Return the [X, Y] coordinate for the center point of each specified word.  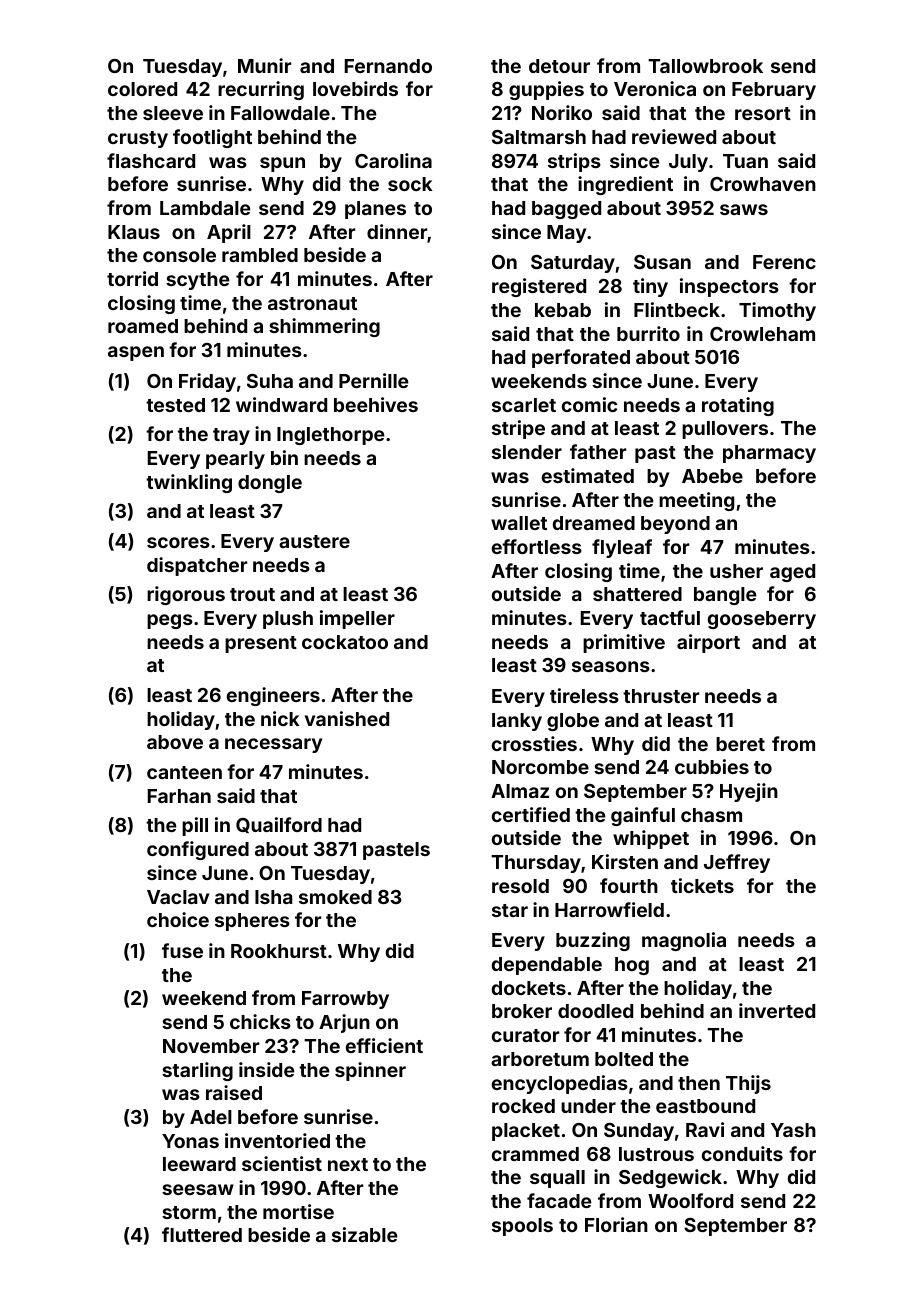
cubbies [712, 766]
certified [531, 814]
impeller [357, 619]
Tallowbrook [705, 66]
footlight [212, 138]
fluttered [202, 1234]
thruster [661, 696]
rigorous [186, 595]
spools [522, 1227]
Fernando [388, 66]
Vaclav [178, 897]
